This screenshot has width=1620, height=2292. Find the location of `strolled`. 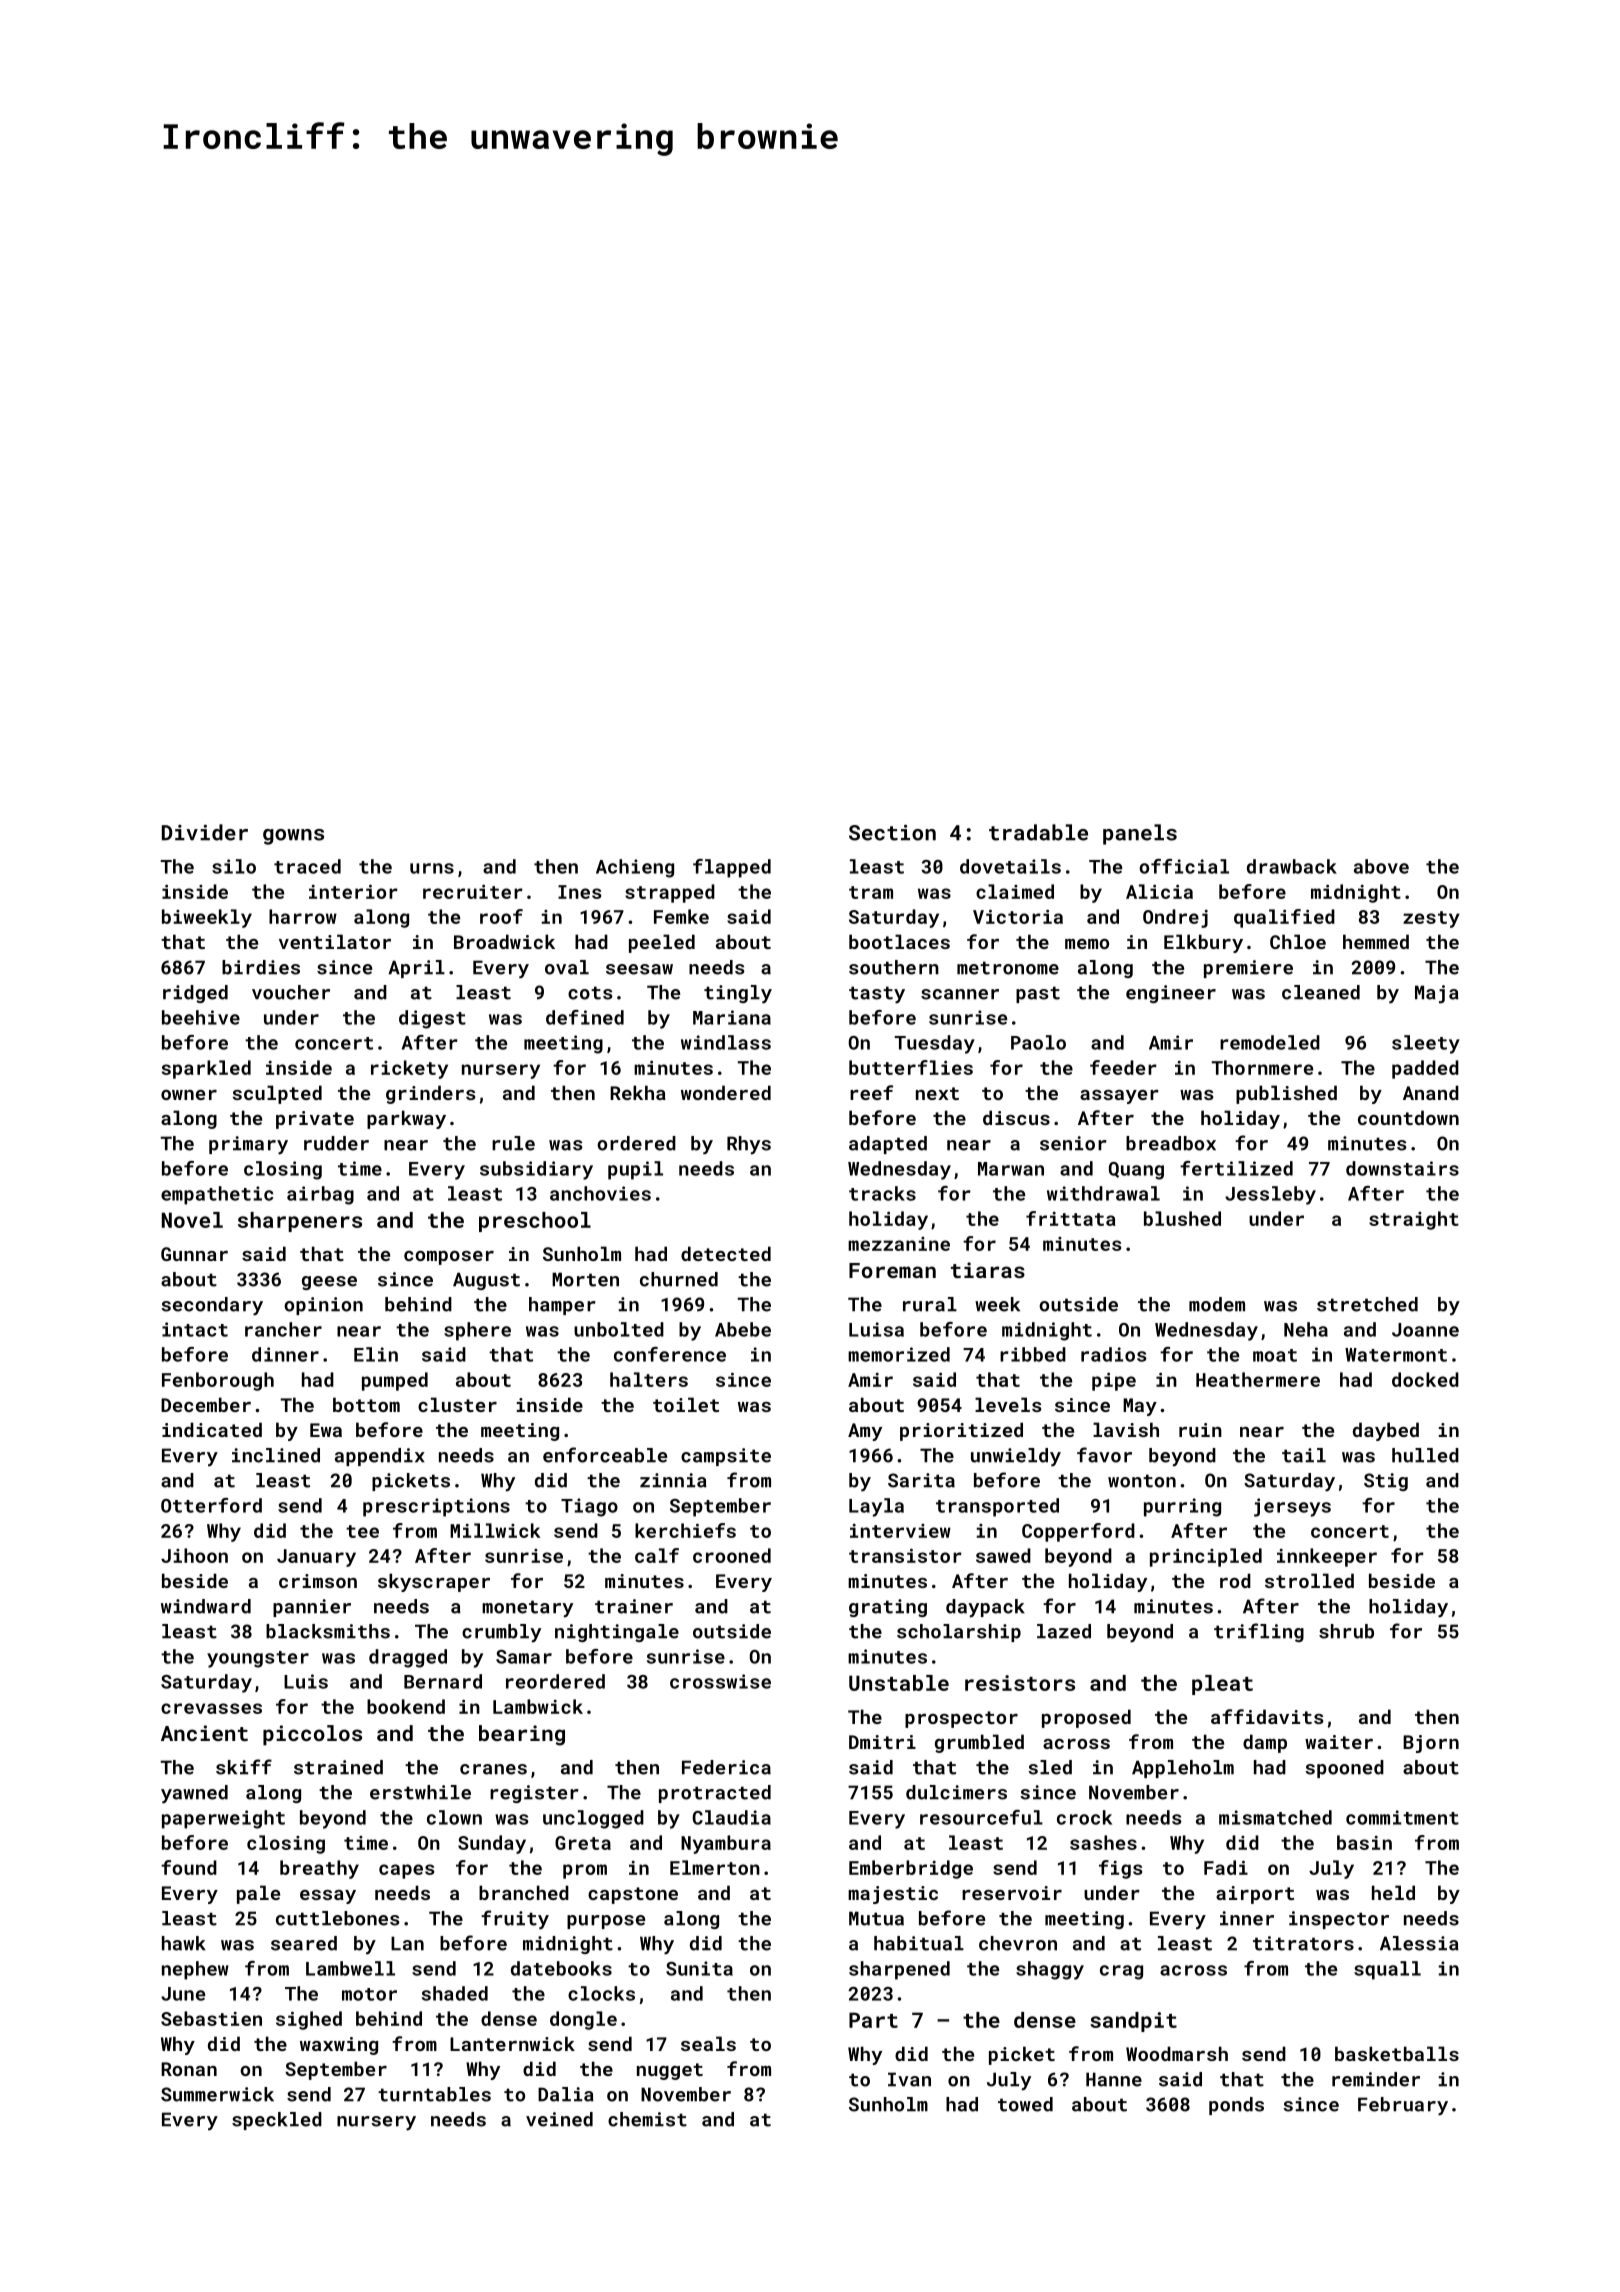

strolled is located at coordinates (1309, 1580).
